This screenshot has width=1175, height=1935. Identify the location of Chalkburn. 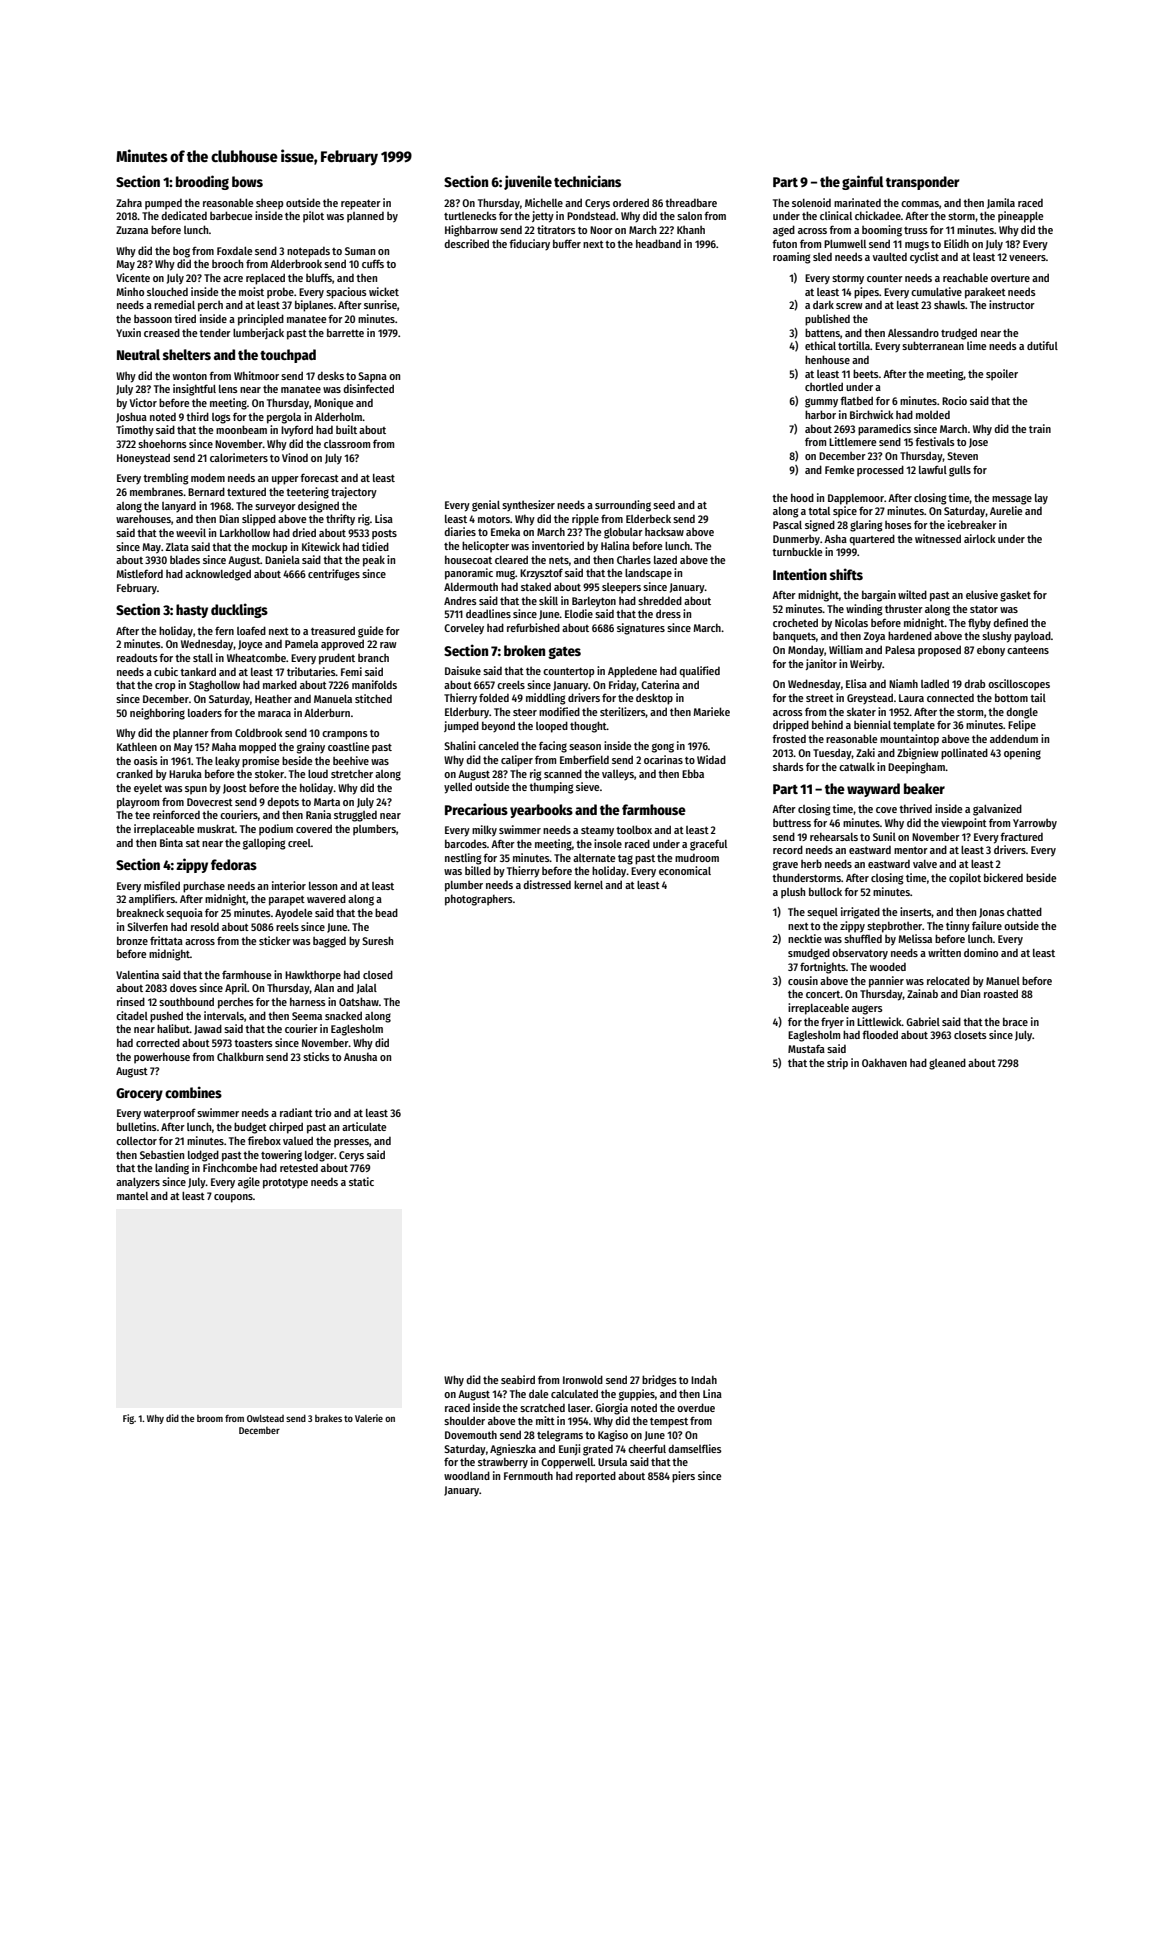
(240, 1056).
